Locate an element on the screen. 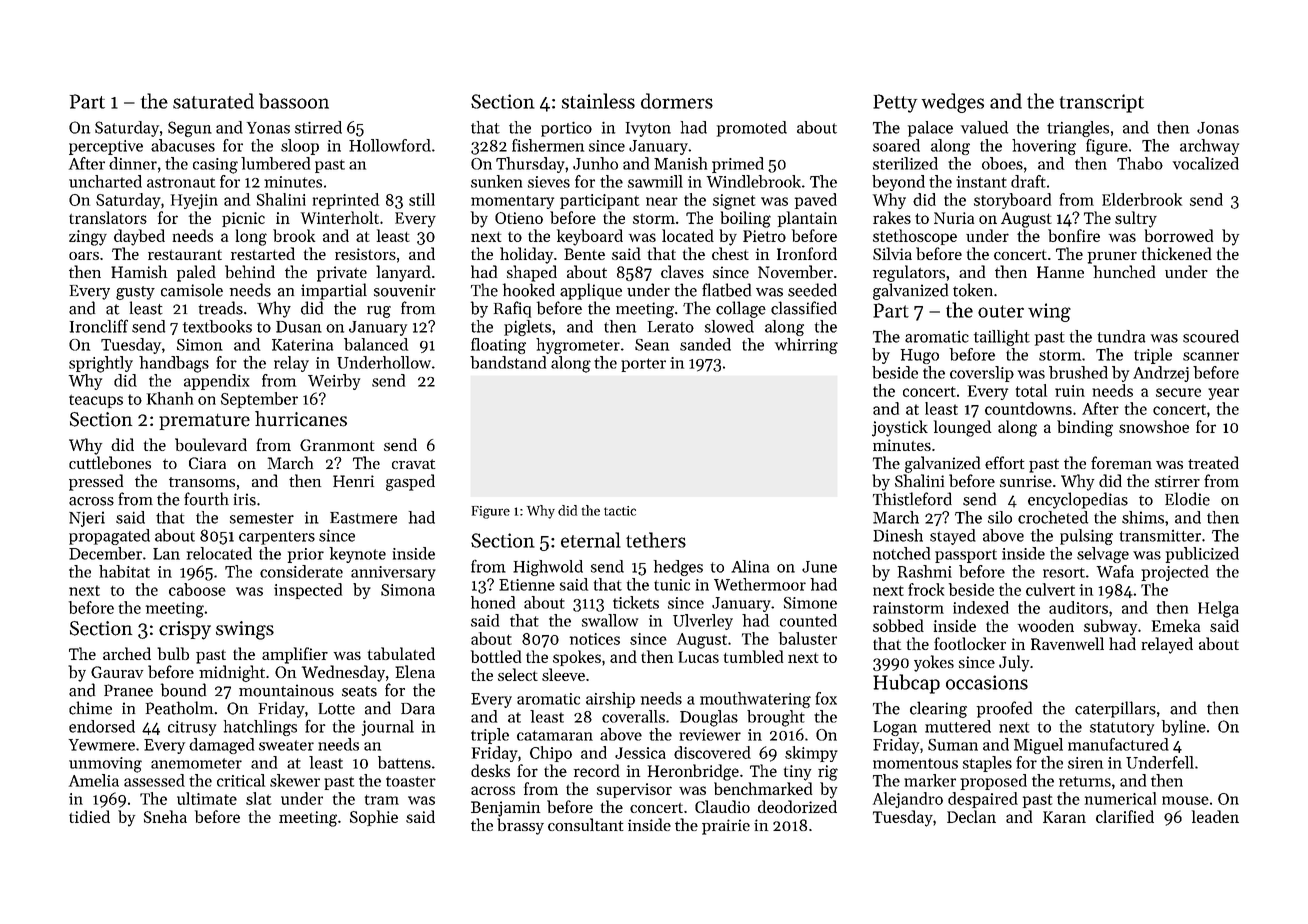  coverslip is located at coordinates (982, 374).
